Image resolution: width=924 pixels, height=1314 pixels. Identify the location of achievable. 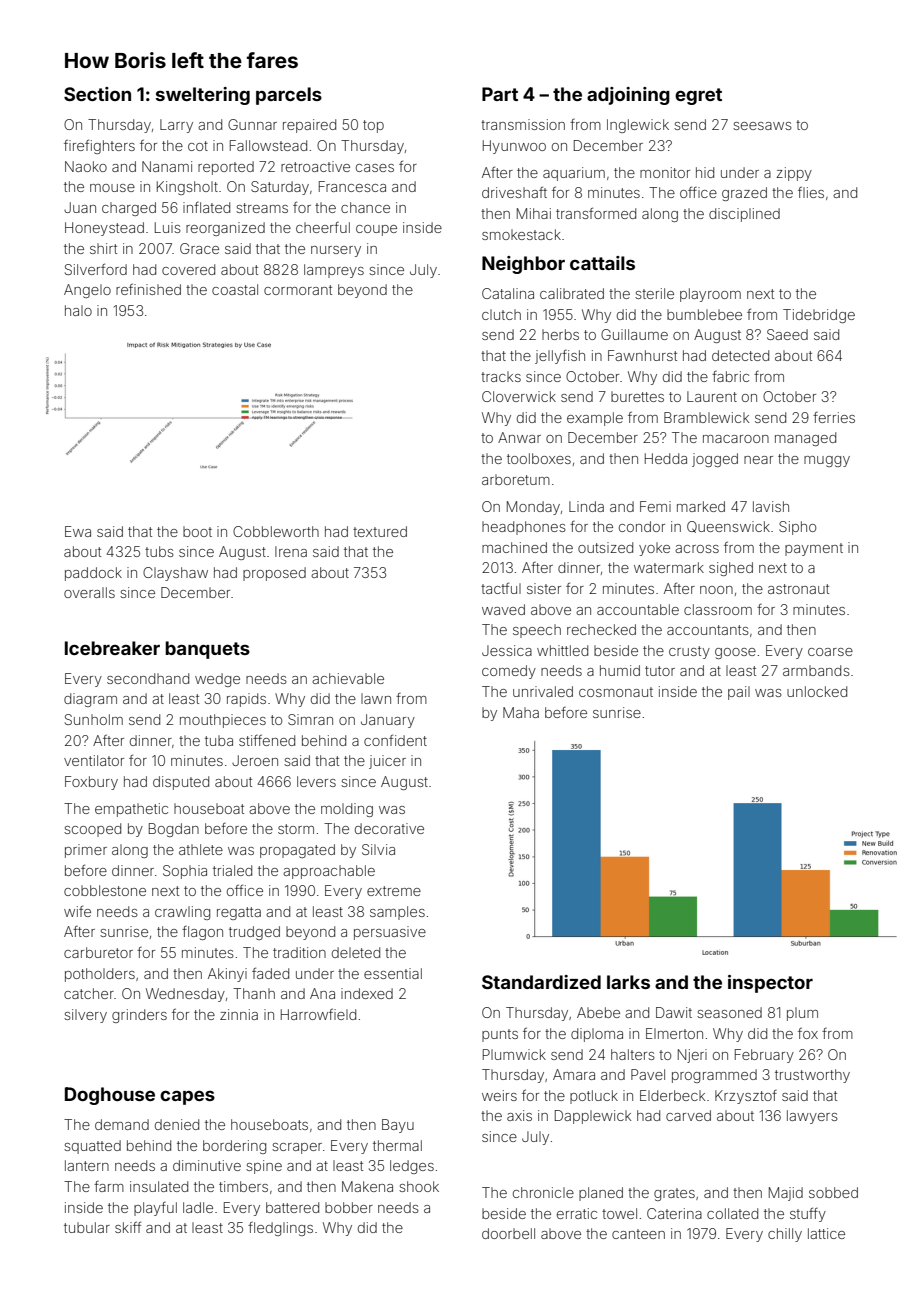
(348, 678).
